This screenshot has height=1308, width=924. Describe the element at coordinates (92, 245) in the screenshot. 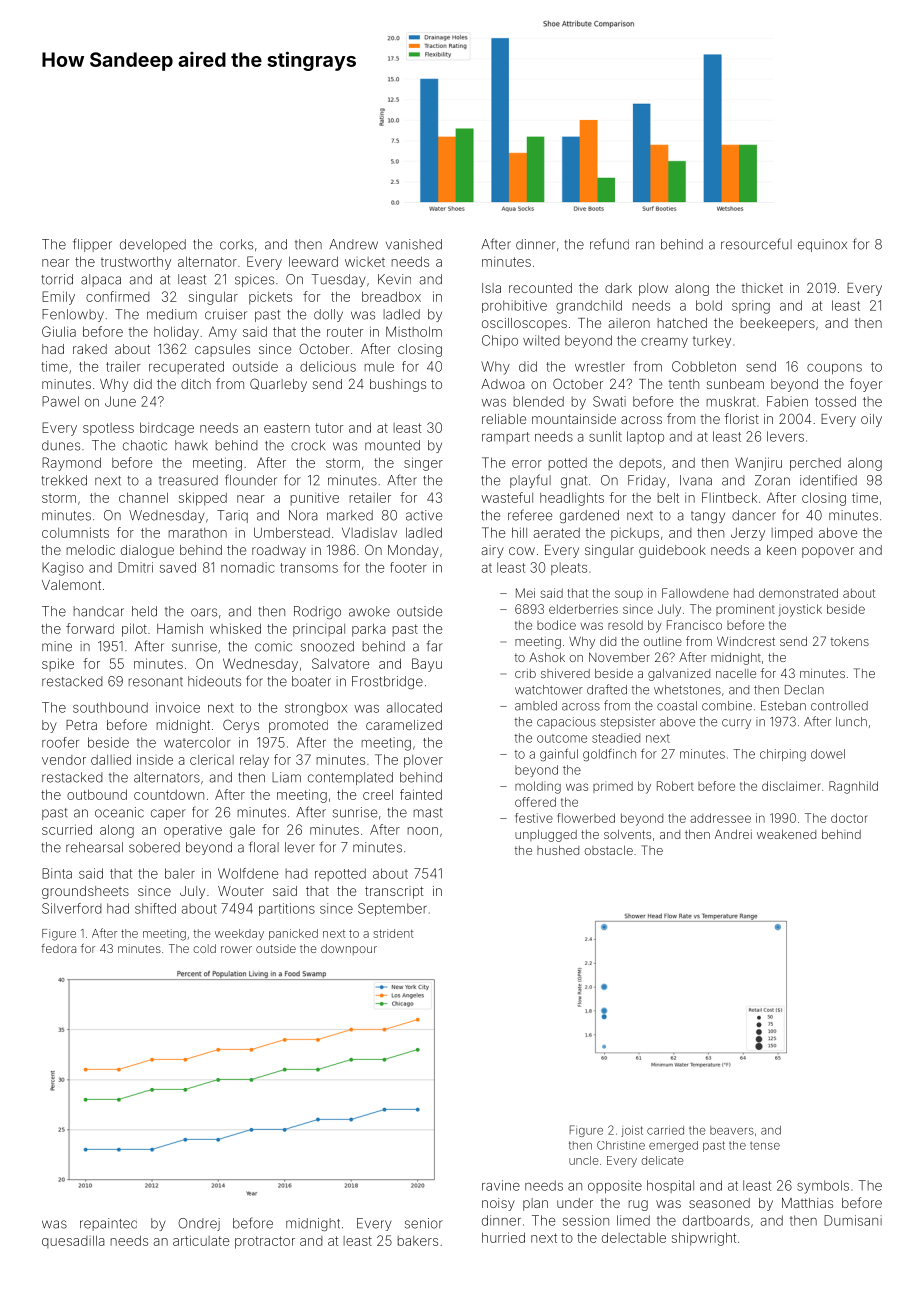

I see `flipper` at that location.
